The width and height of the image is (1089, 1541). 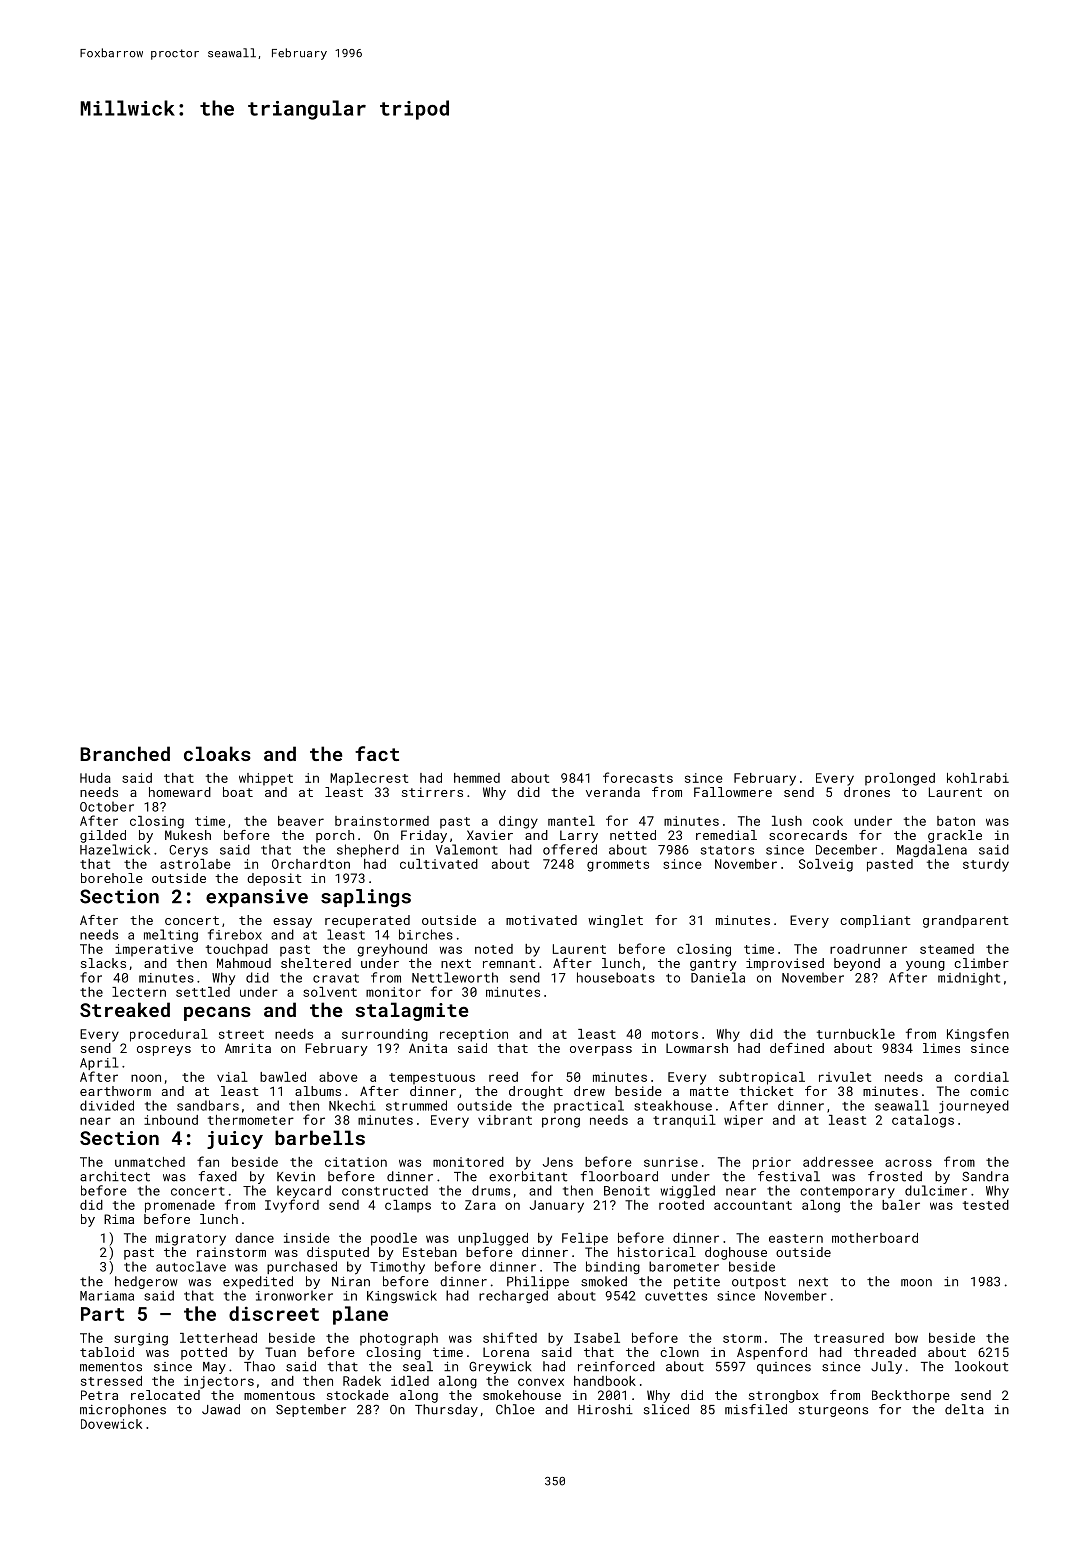 I want to click on Branched, so click(x=125, y=753).
